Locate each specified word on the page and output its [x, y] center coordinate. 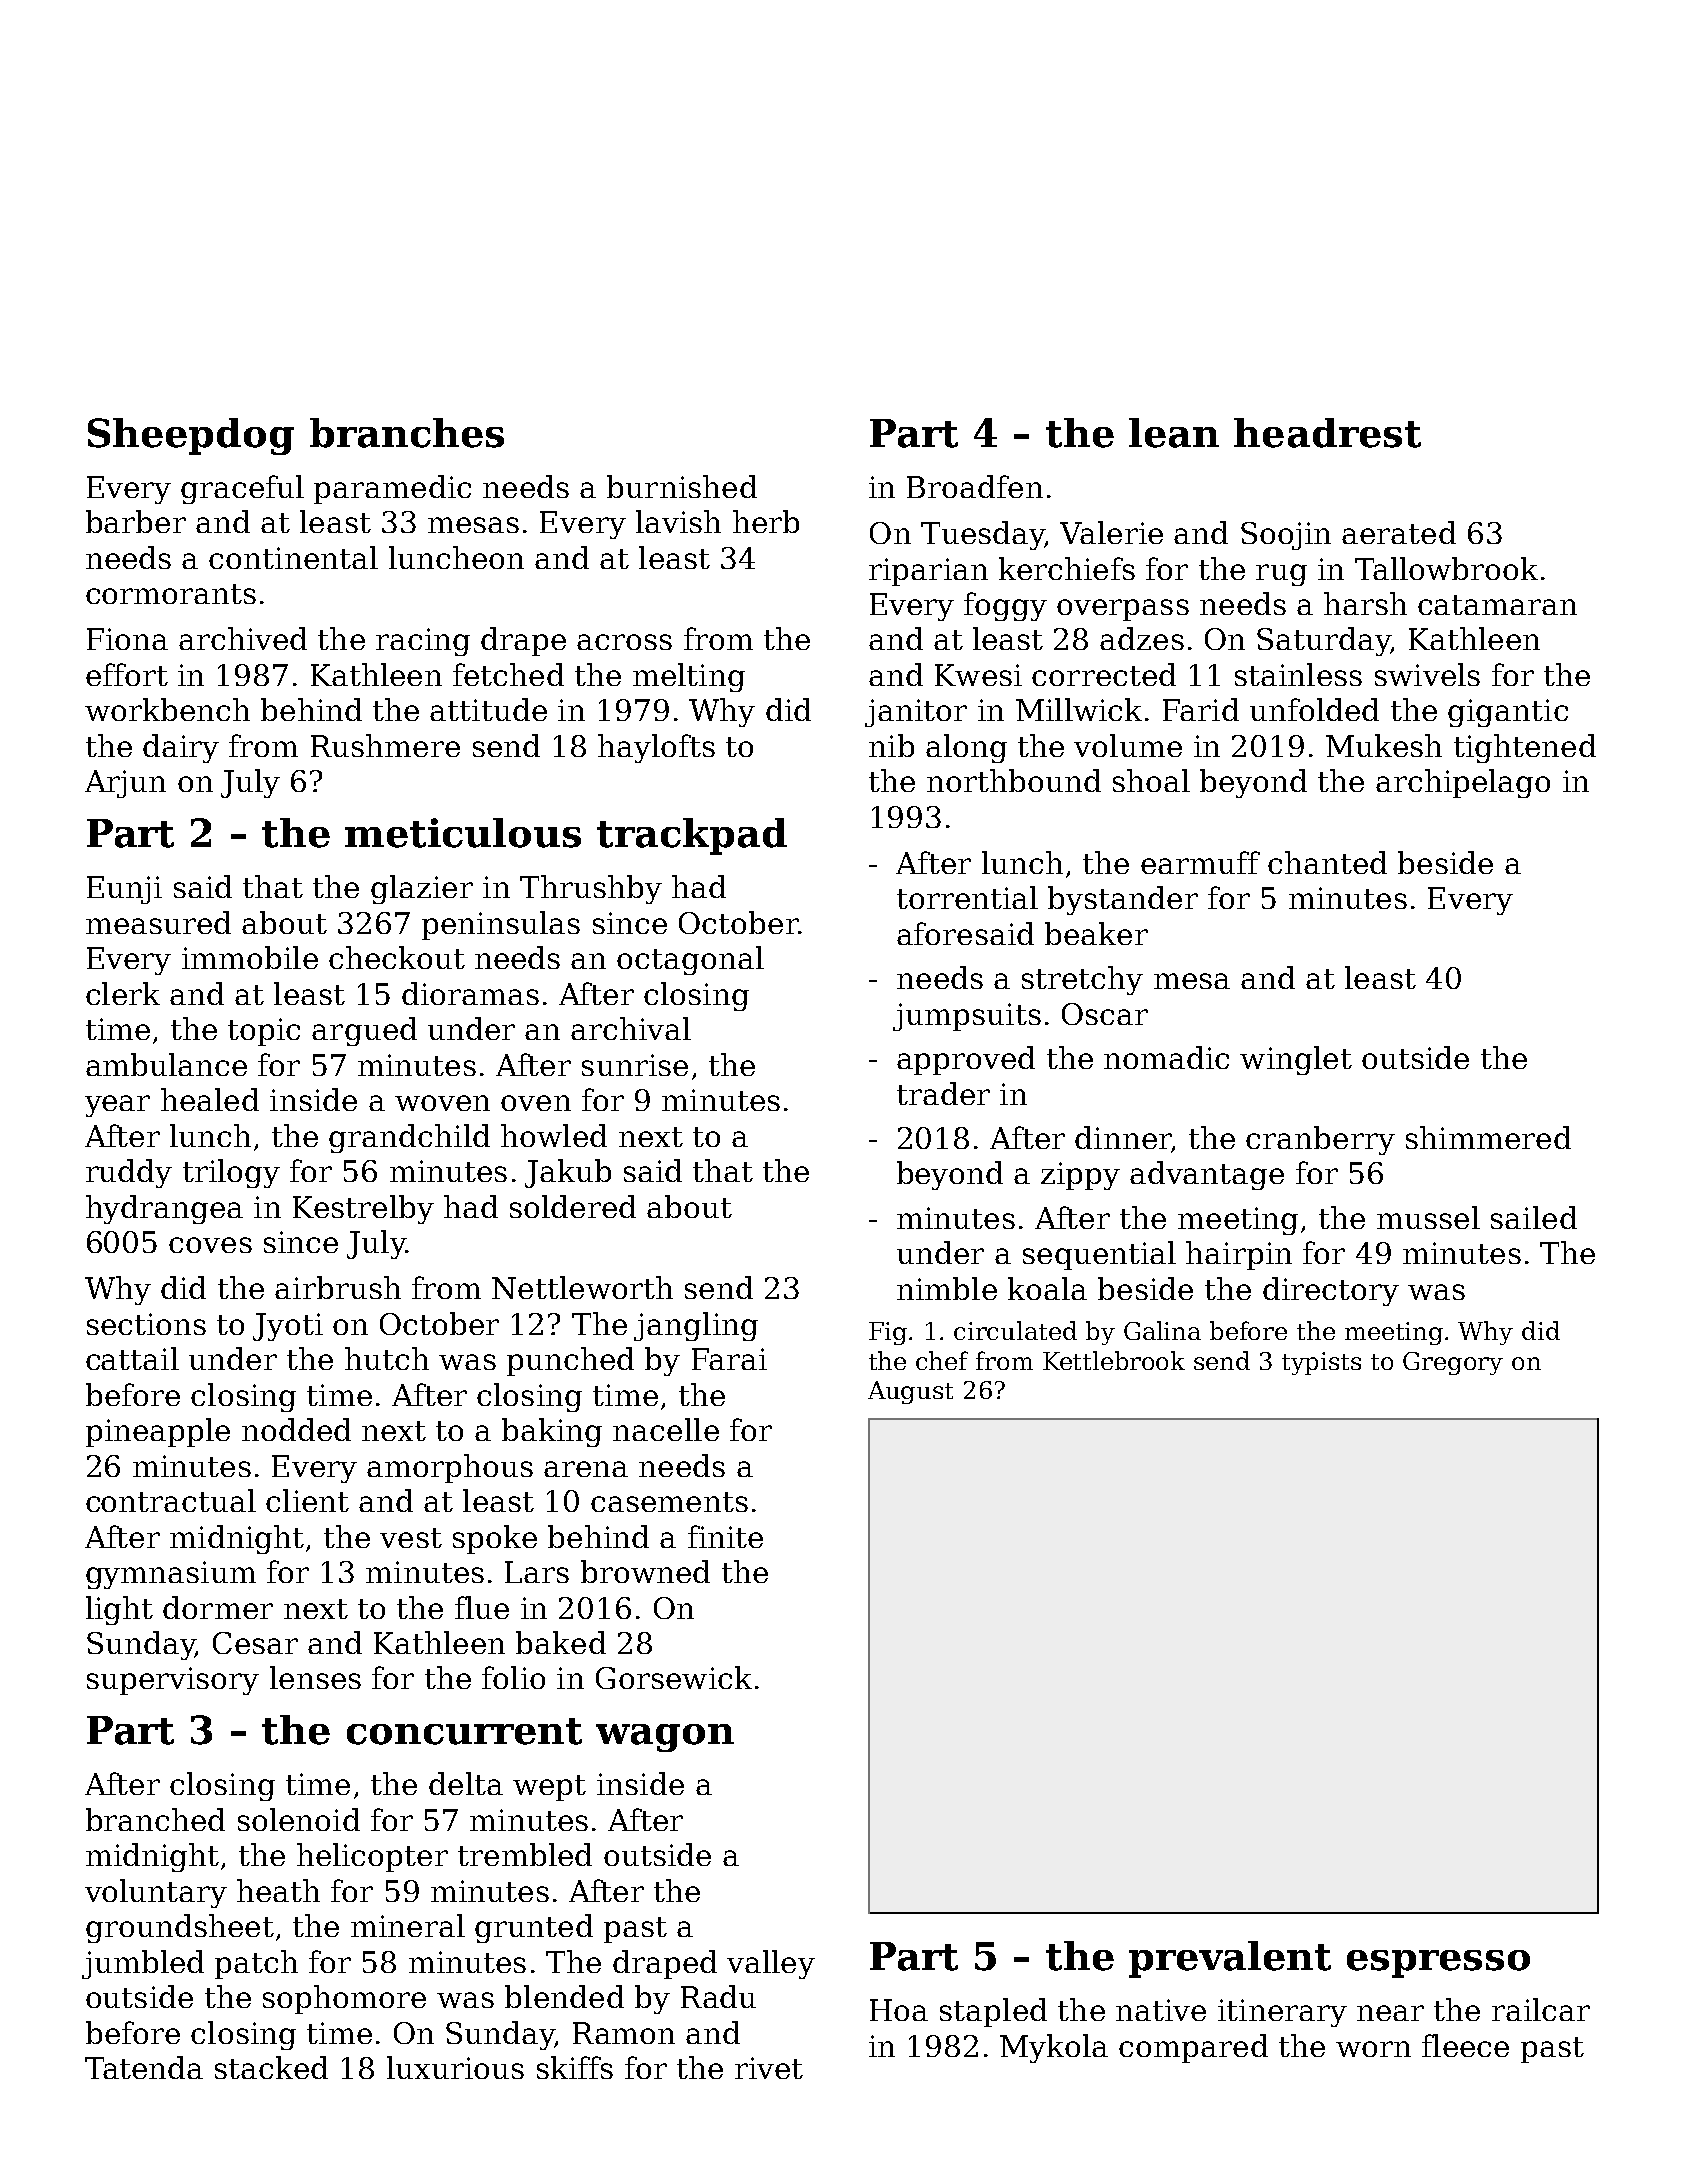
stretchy [1082, 980]
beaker [1096, 933]
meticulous [463, 833]
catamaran [1497, 605]
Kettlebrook [1114, 1360]
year [117, 1106]
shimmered [1488, 1137]
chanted [1327, 862]
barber [136, 521]
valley [771, 1964]
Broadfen [975, 486]
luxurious [455, 2067]
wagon [665, 1738]
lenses [315, 1677]
